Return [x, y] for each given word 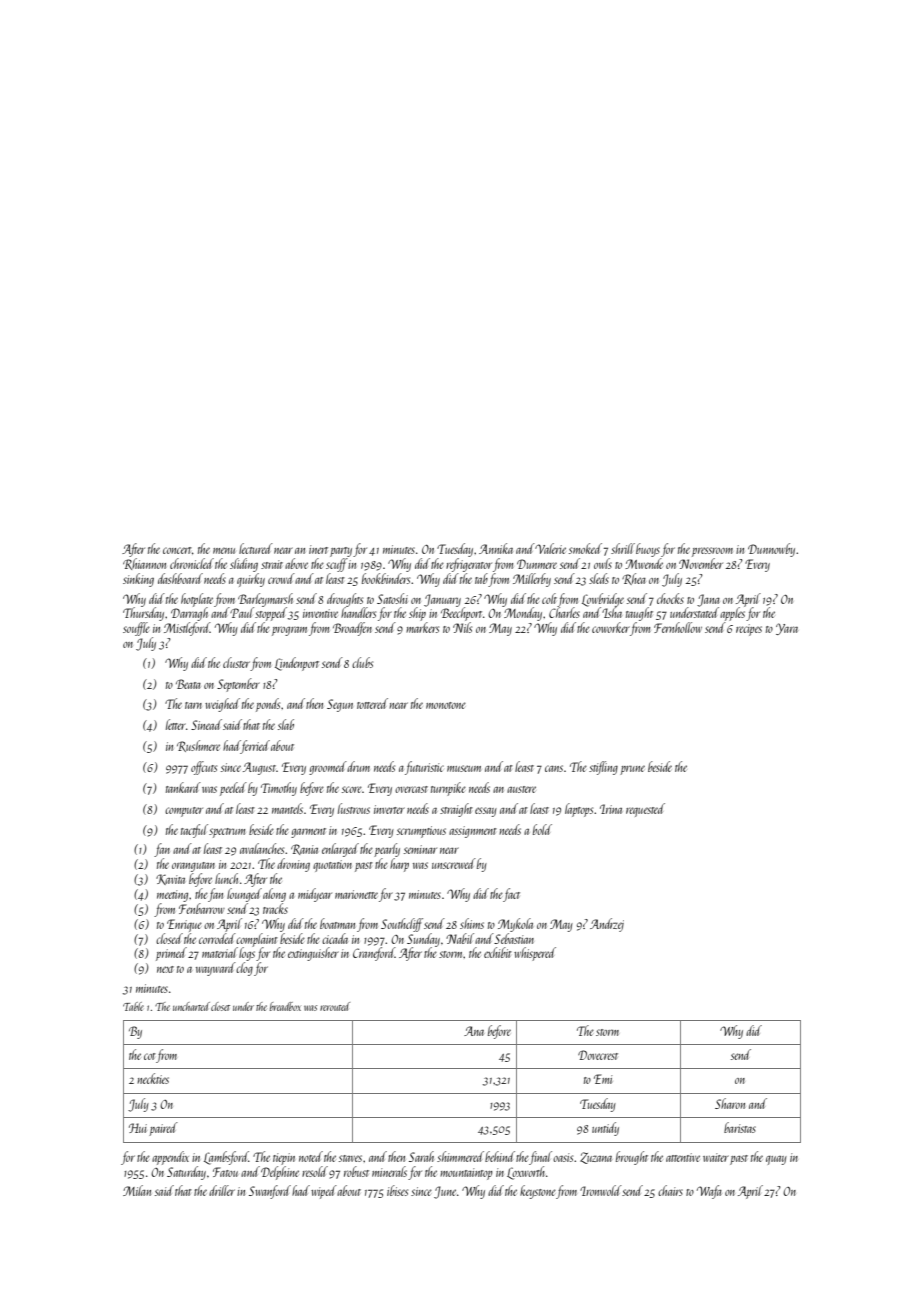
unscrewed [454, 863]
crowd [281, 578]
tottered [372, 703]
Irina [611, 809]
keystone [538, 1192]
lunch [226, 878]
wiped [324, 1192]
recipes [749, 630]
